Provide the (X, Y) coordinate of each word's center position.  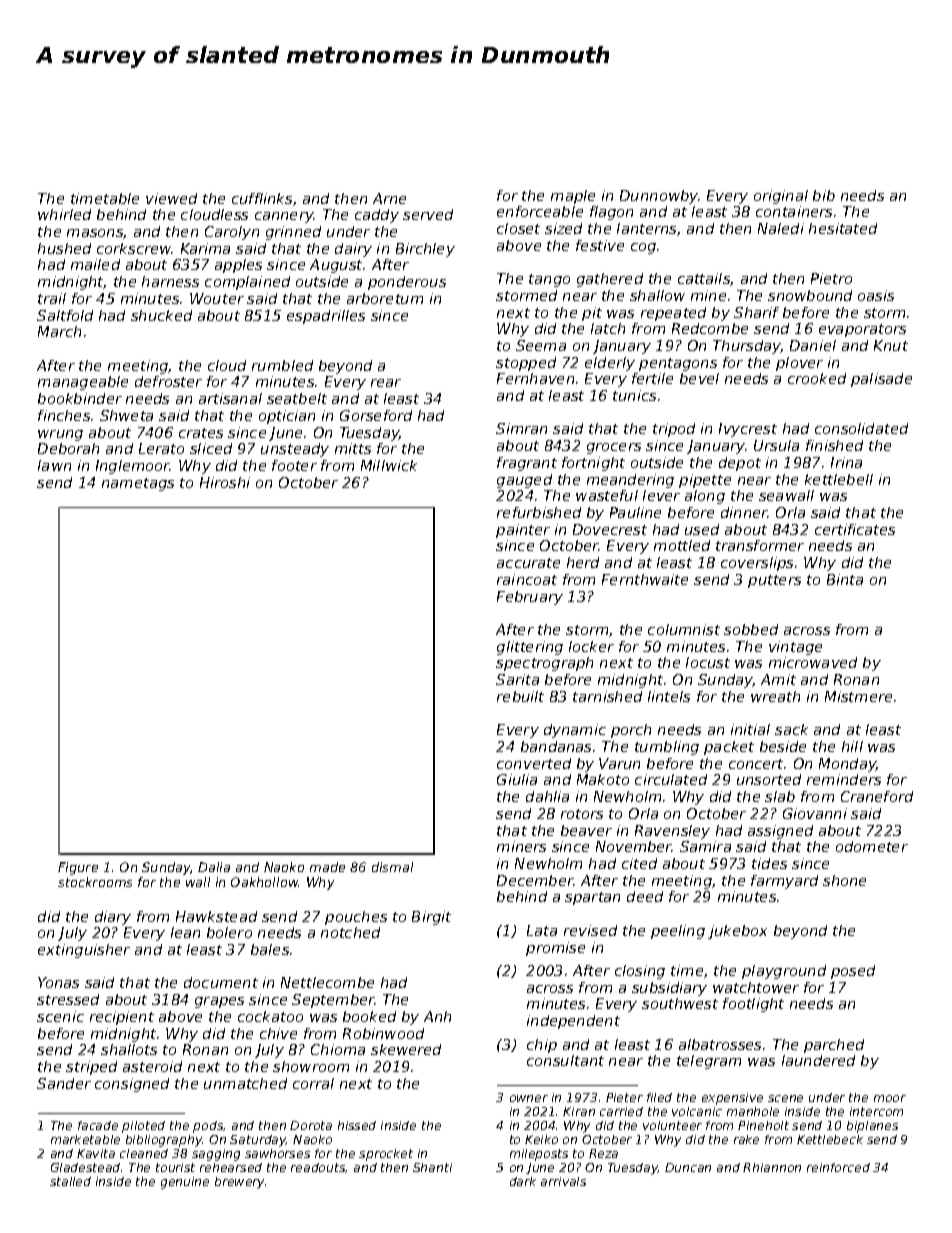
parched (834, 1046)
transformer (760, 545)
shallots (129, 1049)
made (327, 867)
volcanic (697, 1111)
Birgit (431, 918)
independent (573, 1022)
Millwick (389, 465)
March (59, 331)
